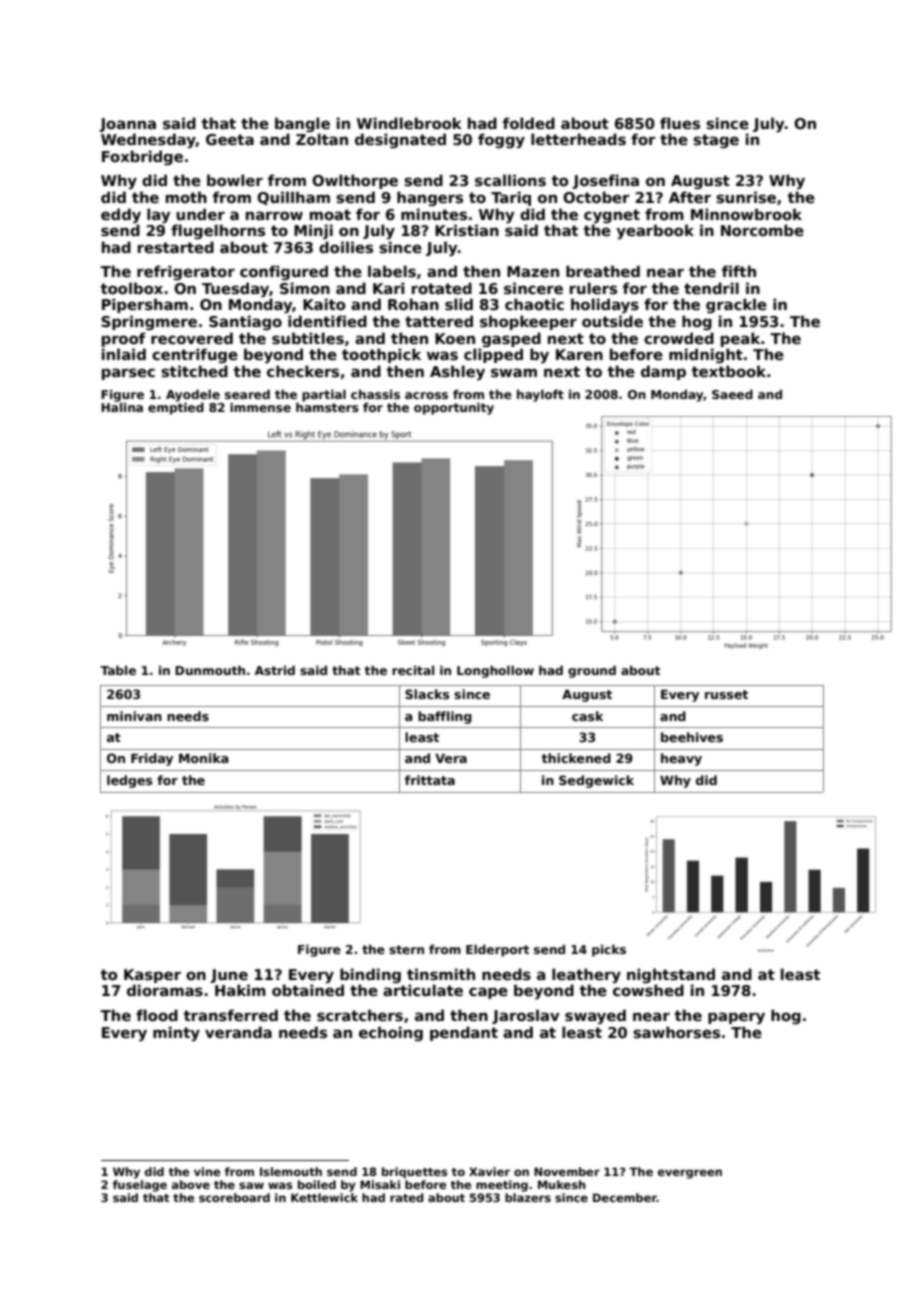 Image resolution: width=924 pixels, height=1308 pixels. What do you see at coordinates (592, 671) in the screenshot?
I see `ground` at bounding box center [592, 671].
